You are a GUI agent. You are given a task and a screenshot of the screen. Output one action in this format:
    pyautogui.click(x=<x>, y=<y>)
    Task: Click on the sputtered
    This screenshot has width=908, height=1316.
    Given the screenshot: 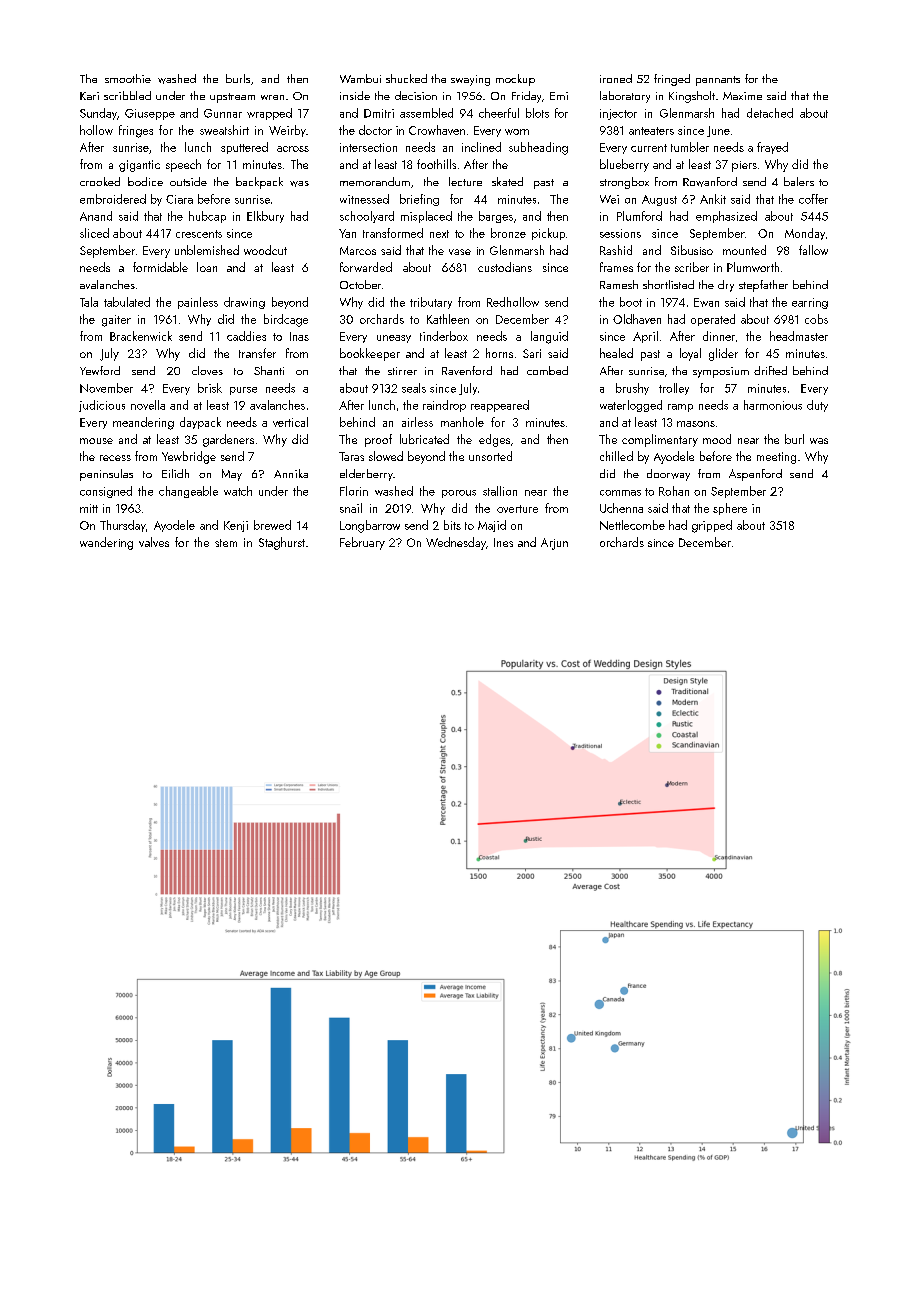 What is the action you would take?
    pyautogui.click(x=244, y=148)
